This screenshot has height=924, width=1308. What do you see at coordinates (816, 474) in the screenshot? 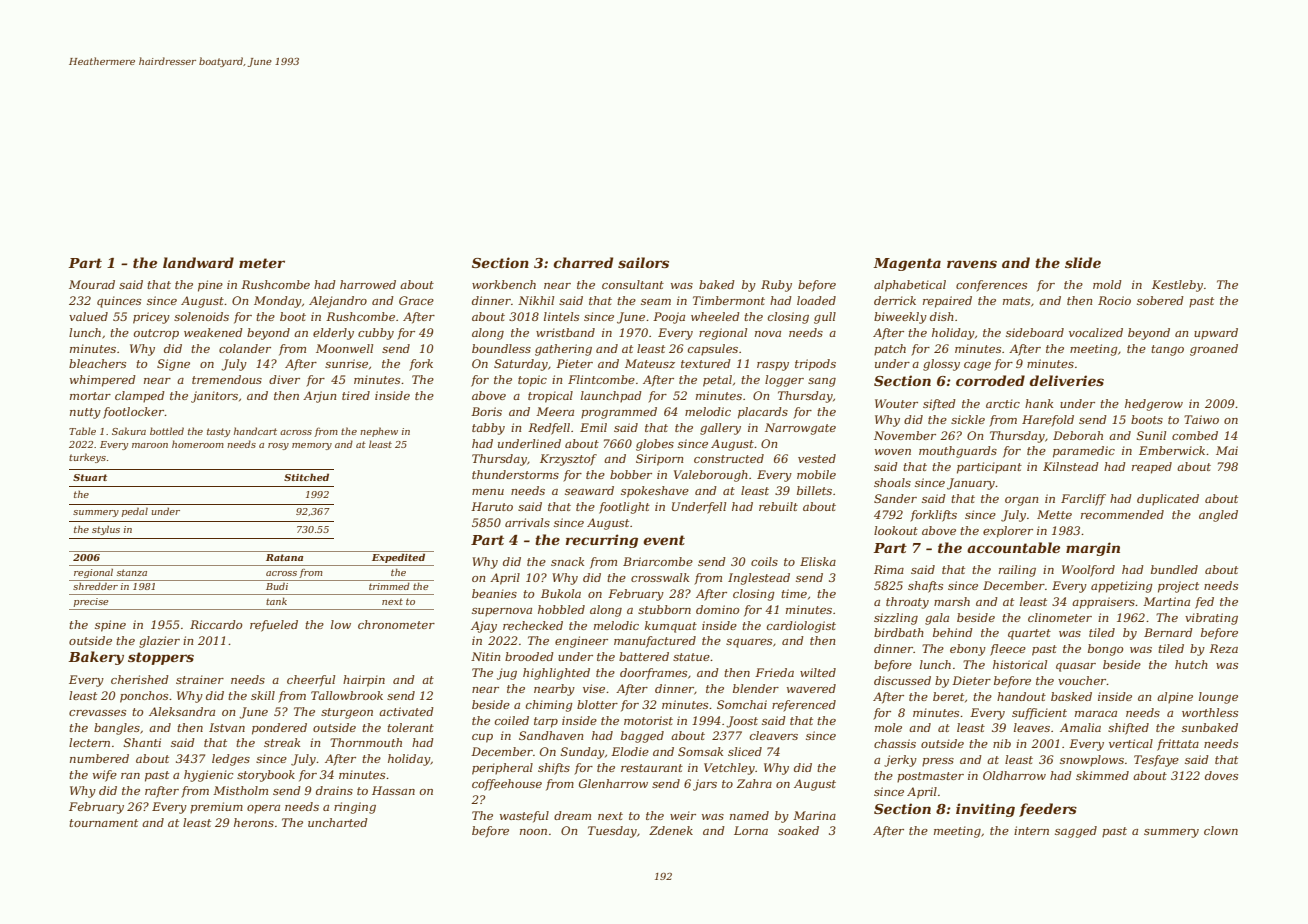
I see `mobile` at bounding box center [816, 474].
